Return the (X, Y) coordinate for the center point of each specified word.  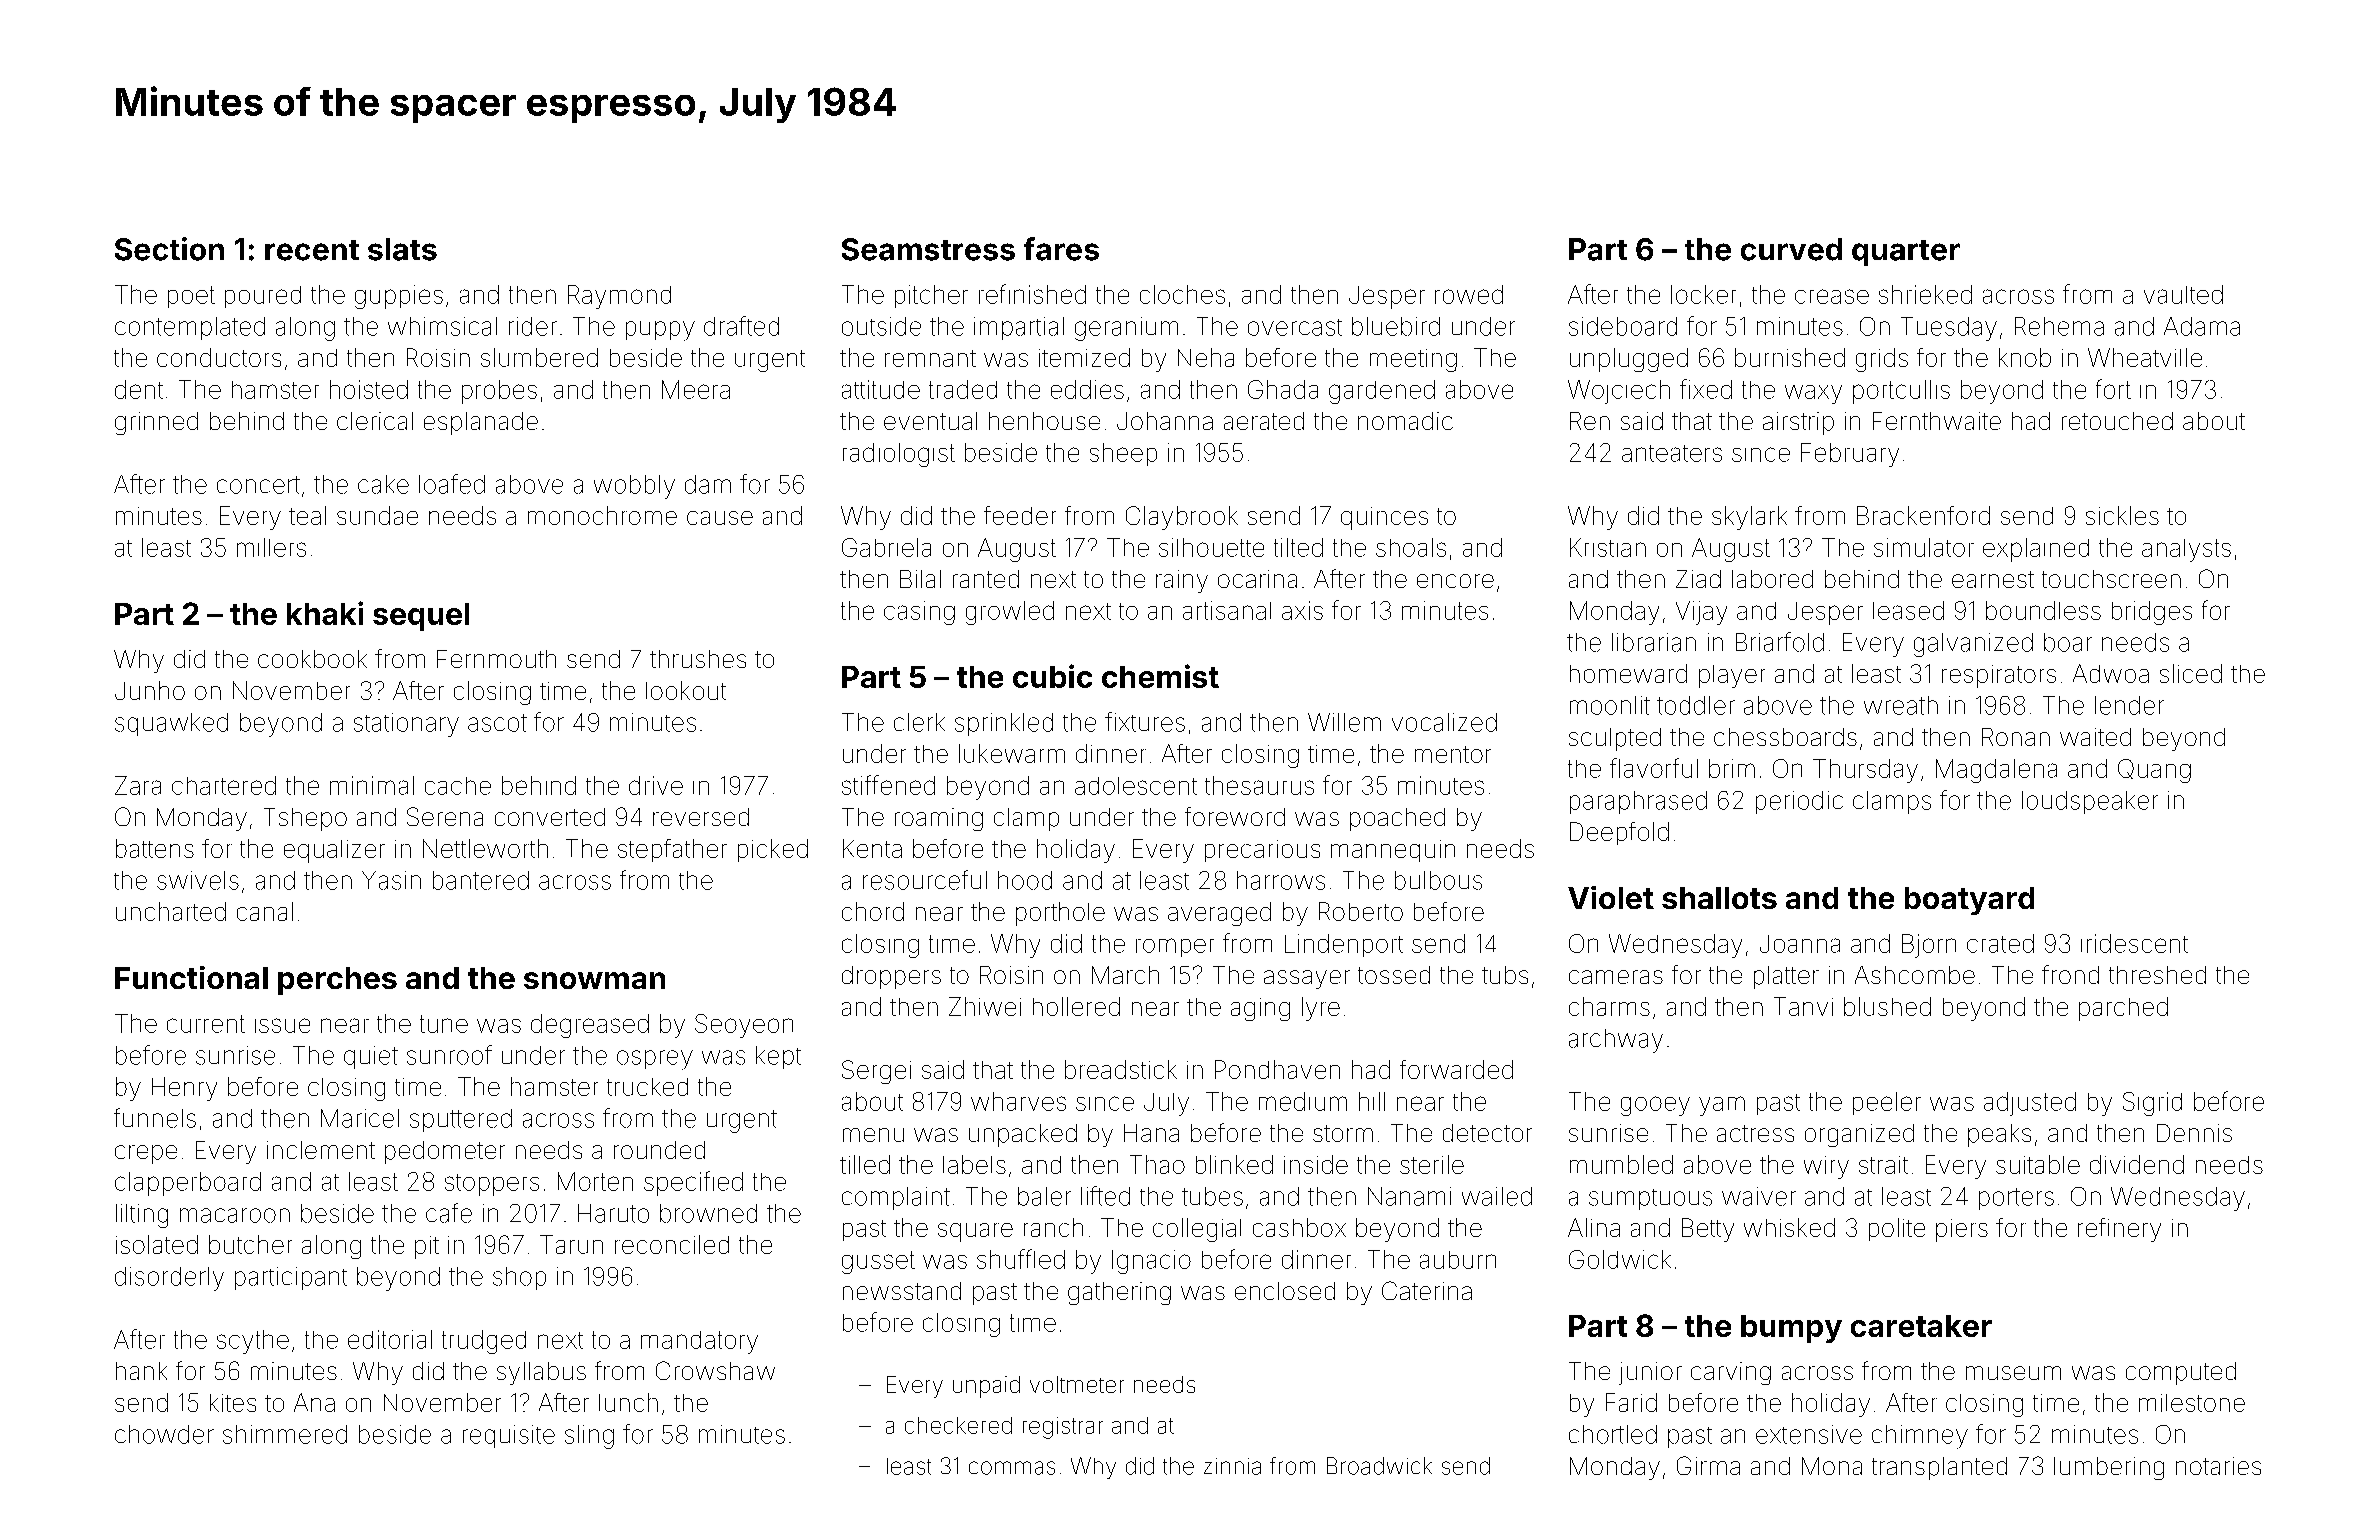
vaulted (2183, 294)
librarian (1654, 642)
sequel (421, 617)
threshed (2157, 975)
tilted (1298, 547)
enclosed (1285, 1291)
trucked (647, 1087)
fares (1061, 249)
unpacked (1023, 1135)
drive (656, 785)
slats (402, 249)
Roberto (1361, 911)
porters (2016, 1199)
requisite (509, 1436)
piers (1962, 1230)
